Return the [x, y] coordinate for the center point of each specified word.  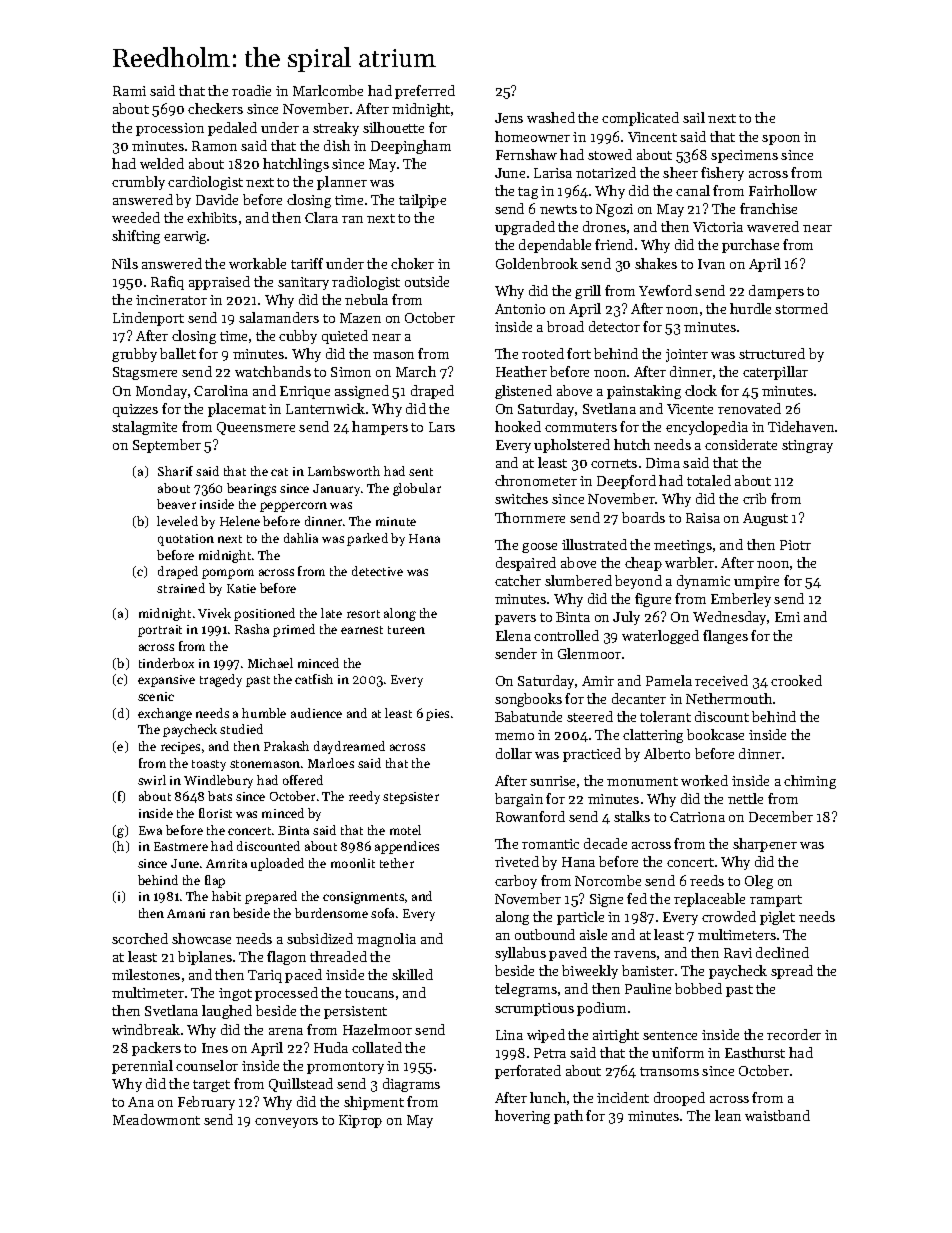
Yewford [665, 290]
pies [437, 715]
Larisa [553, 173]
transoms [669, 1071]
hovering [522, 1117]
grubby [134, 355]
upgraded [525, 228]
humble [264, 713]
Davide [217, 199]
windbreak [146, 1029]
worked [704, 780]
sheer [680, 172]
